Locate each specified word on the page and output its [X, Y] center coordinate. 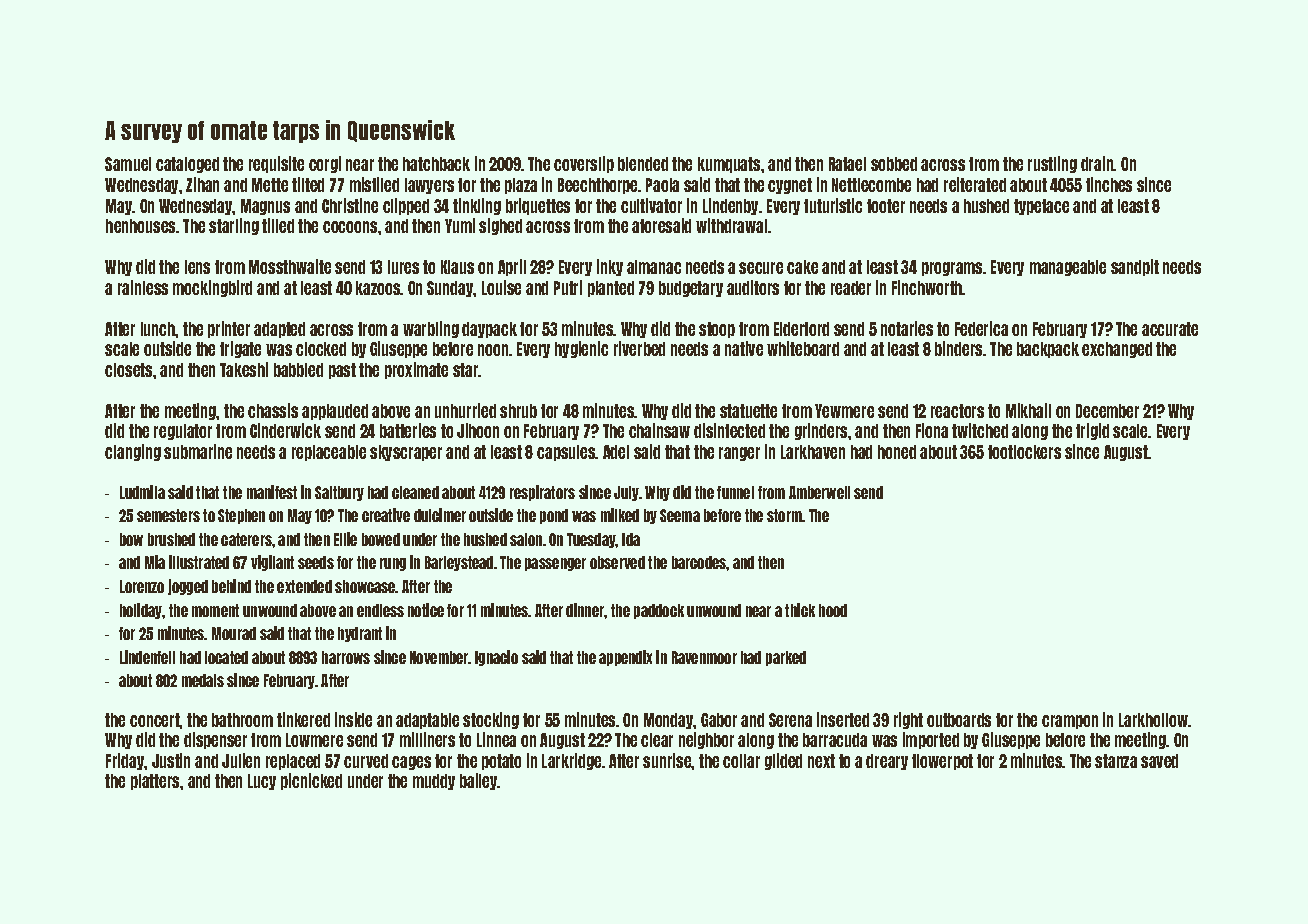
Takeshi [244, 369]
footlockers [1024, 452]
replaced [293, 762]
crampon [1070, 722]
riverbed [639, 348]
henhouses [141, 226]
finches [1109, 184]
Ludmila [142, 492]
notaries [907, 328]
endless [380, 610]
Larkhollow [1154, 720]
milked [620, 515]
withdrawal [731, 225]
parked [786, 658]
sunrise [667, 760]
